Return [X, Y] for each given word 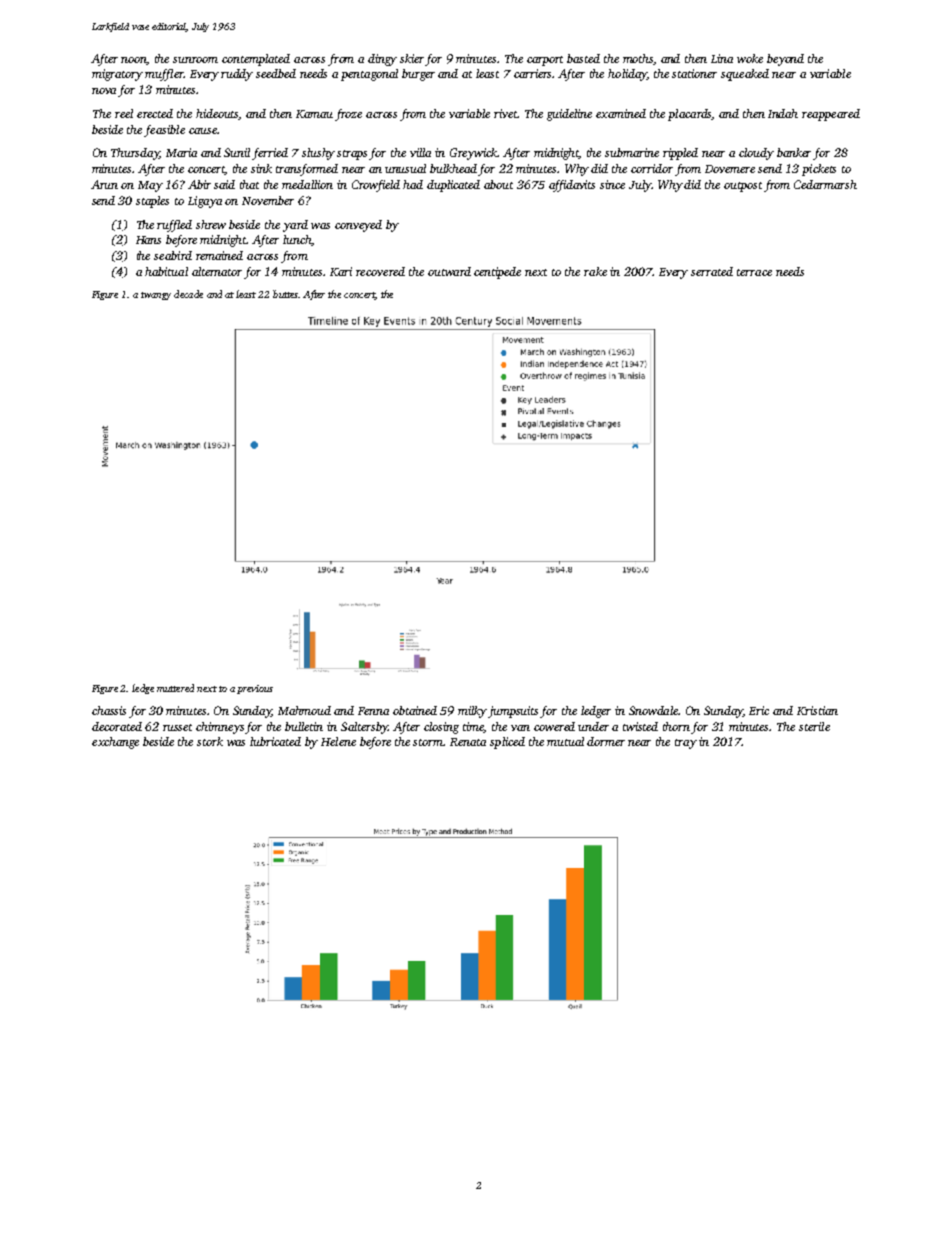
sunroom [195, 60]
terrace [754, 272]
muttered [175, 688]
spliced [507, 743]
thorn [676, 726]
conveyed [358, 226]
